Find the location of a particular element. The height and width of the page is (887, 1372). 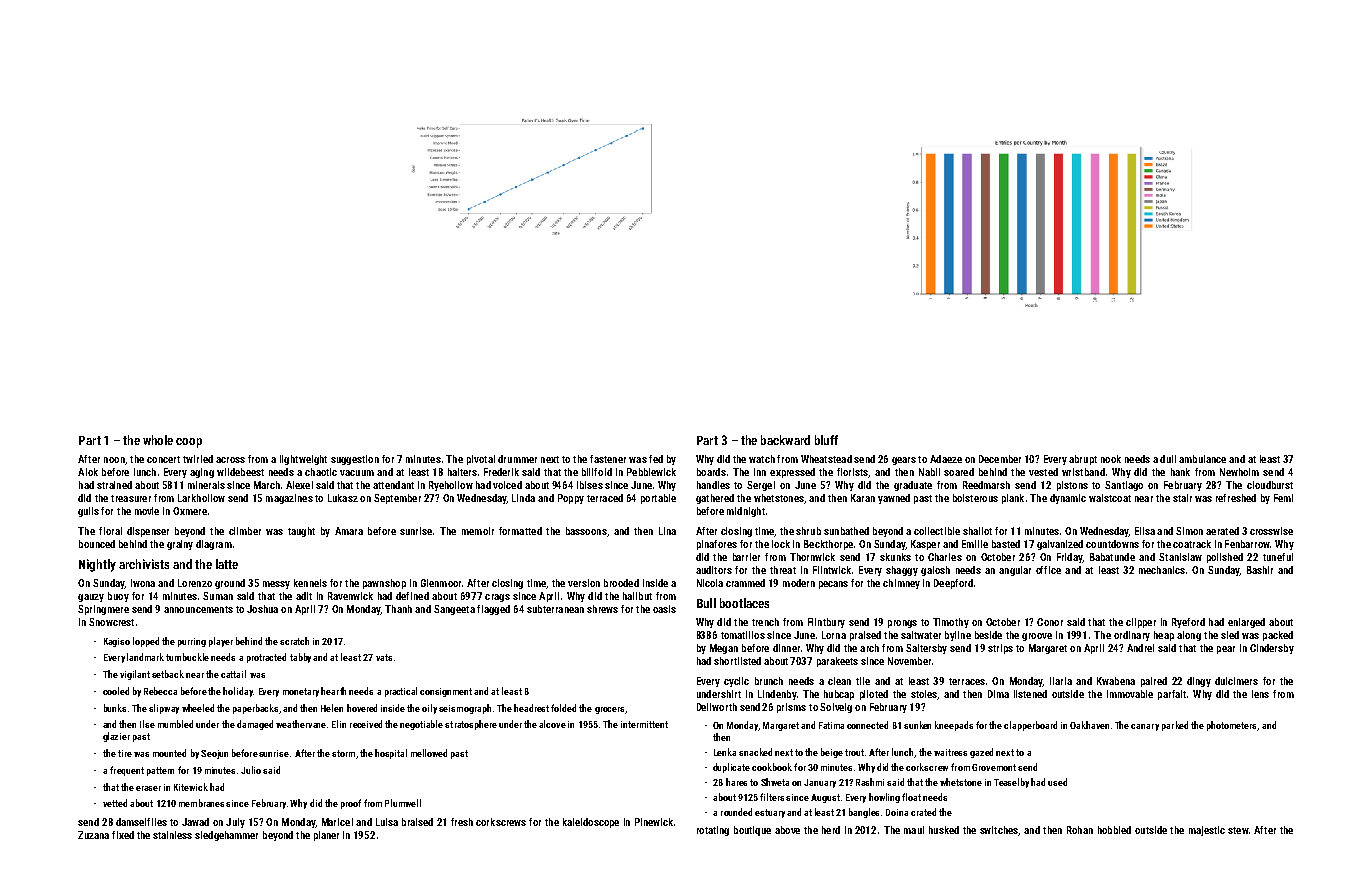

Andrei is located at coordinates (1140, 648).
